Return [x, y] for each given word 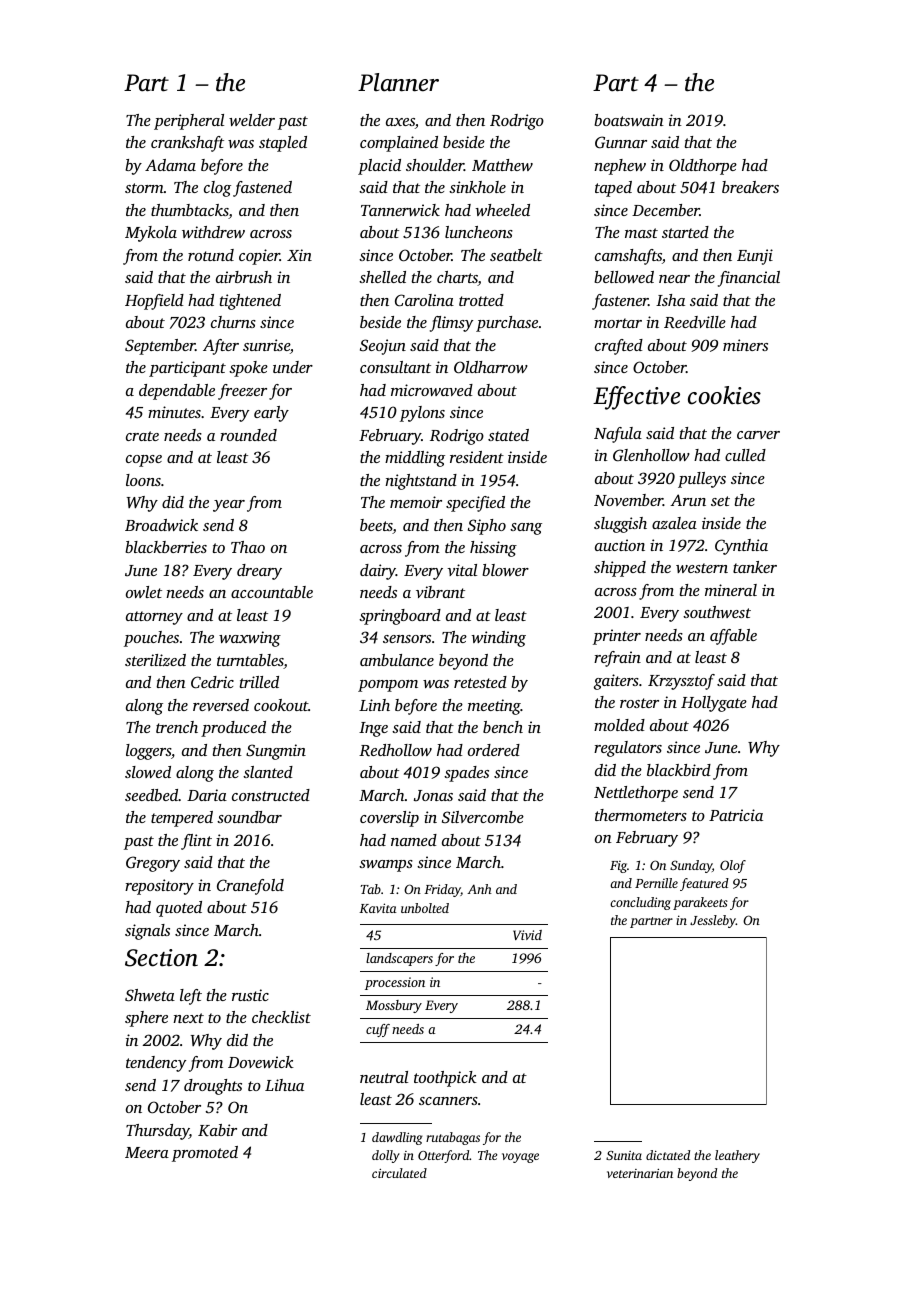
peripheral [189, 122]
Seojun [383, 347]
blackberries [166, 547]
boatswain [629, 120]
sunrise [266, 345]
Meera [147, 1152]
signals [147, 932]
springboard [400, 617]
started [685, 232]
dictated [668, 1155]
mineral [731, 590]
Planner [398, 82]
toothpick [445, 1079]
